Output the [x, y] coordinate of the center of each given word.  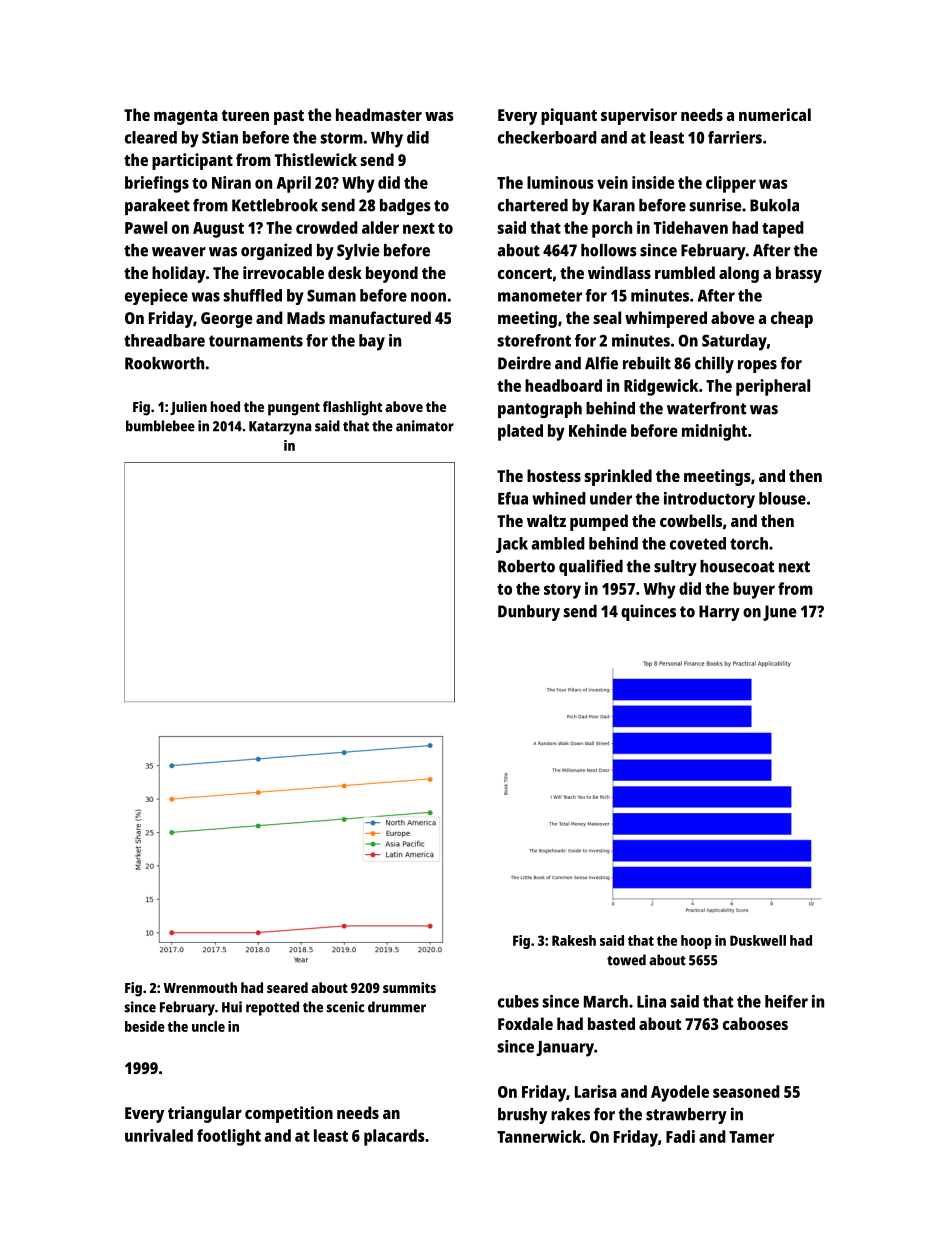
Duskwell [758, 940]
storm [341, 138]
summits [409, 987]
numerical [775, 114]
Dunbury [529, 613]
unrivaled [159, 1135]
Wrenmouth [200, 987]
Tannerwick [539, 1136]
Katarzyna [280, 428]
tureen [245, 115]
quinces [648, 612]
